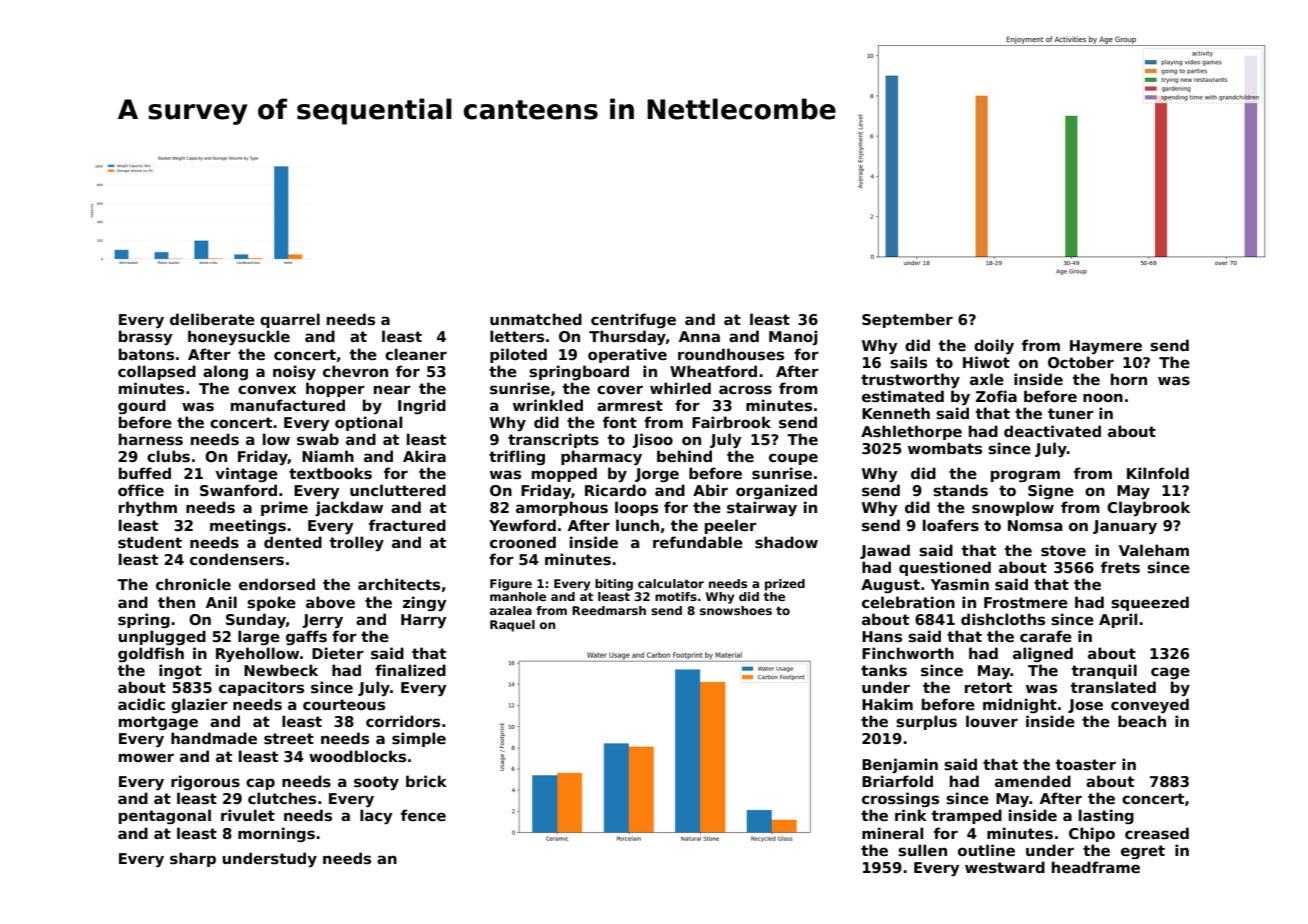 This screenshot has height=924, width=1308. Describe the element at coordinates (1052, 431) in the screenshot. I see `deactivated` at that location.
